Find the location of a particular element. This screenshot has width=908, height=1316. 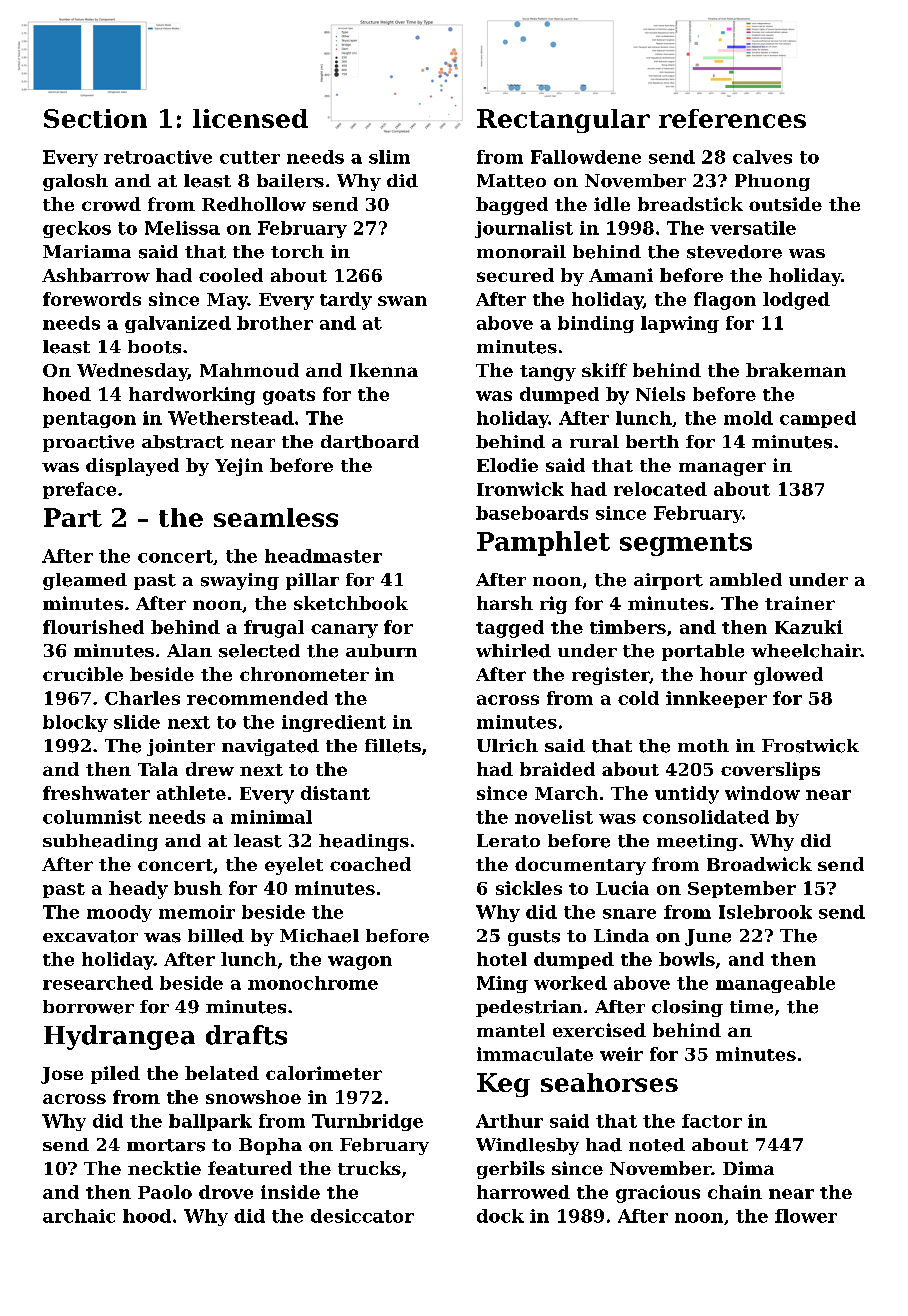

brakeman is located at coordinates (796, 370).
